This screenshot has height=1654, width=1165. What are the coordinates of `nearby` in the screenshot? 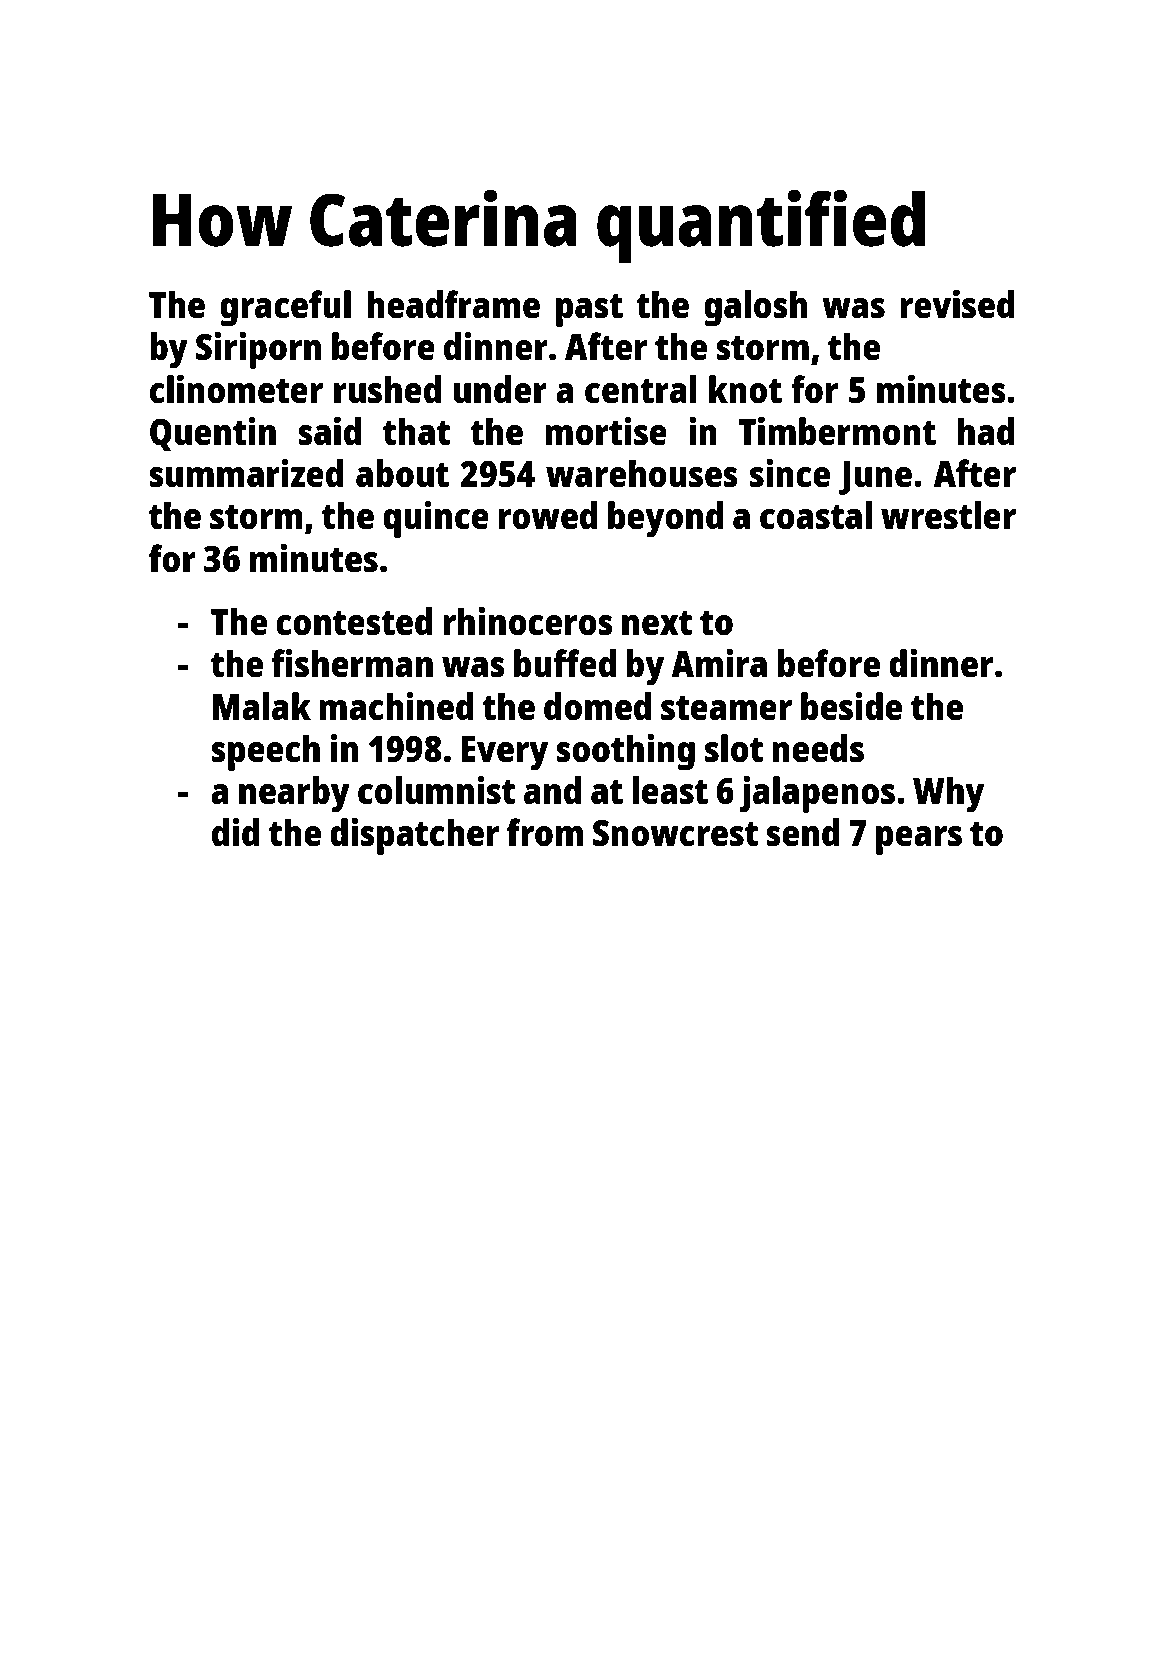 It's located at (294, 794).
